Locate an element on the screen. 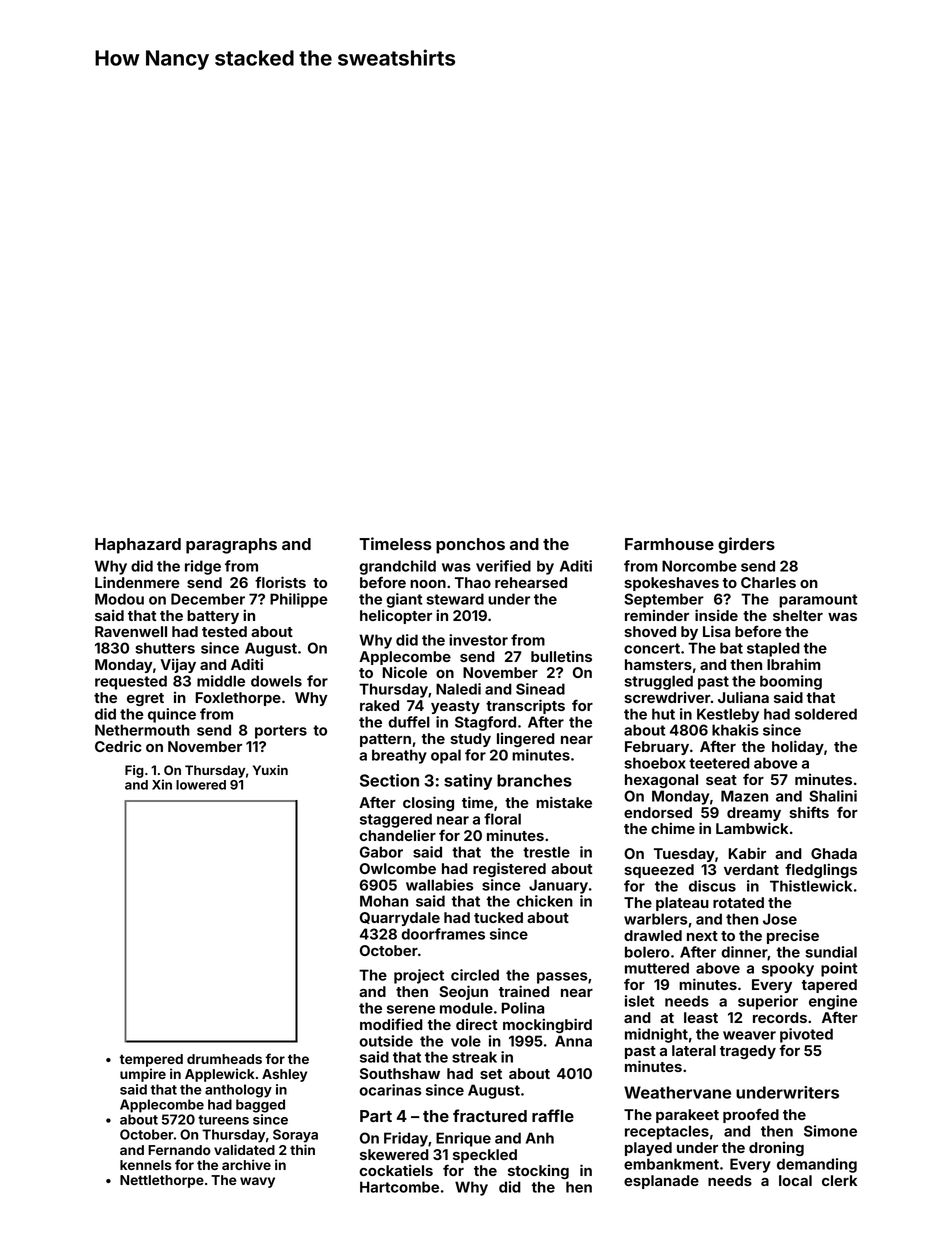 This screenshot has height=1233, width=952. Simone is located at coordinates (830, 1131).
